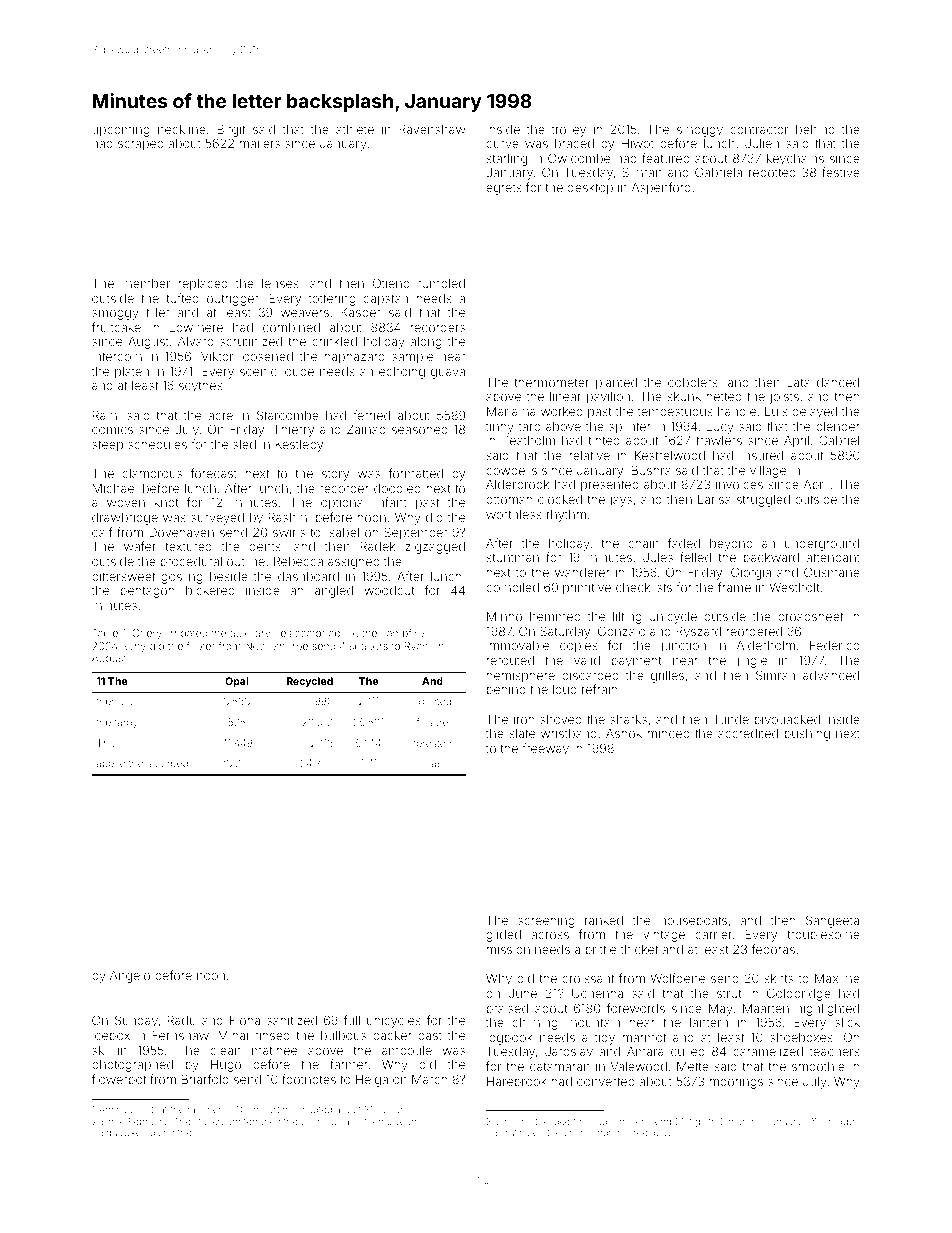  Describe the element at coordinates (807, 735) in the image. I see `bushing` at that location.
